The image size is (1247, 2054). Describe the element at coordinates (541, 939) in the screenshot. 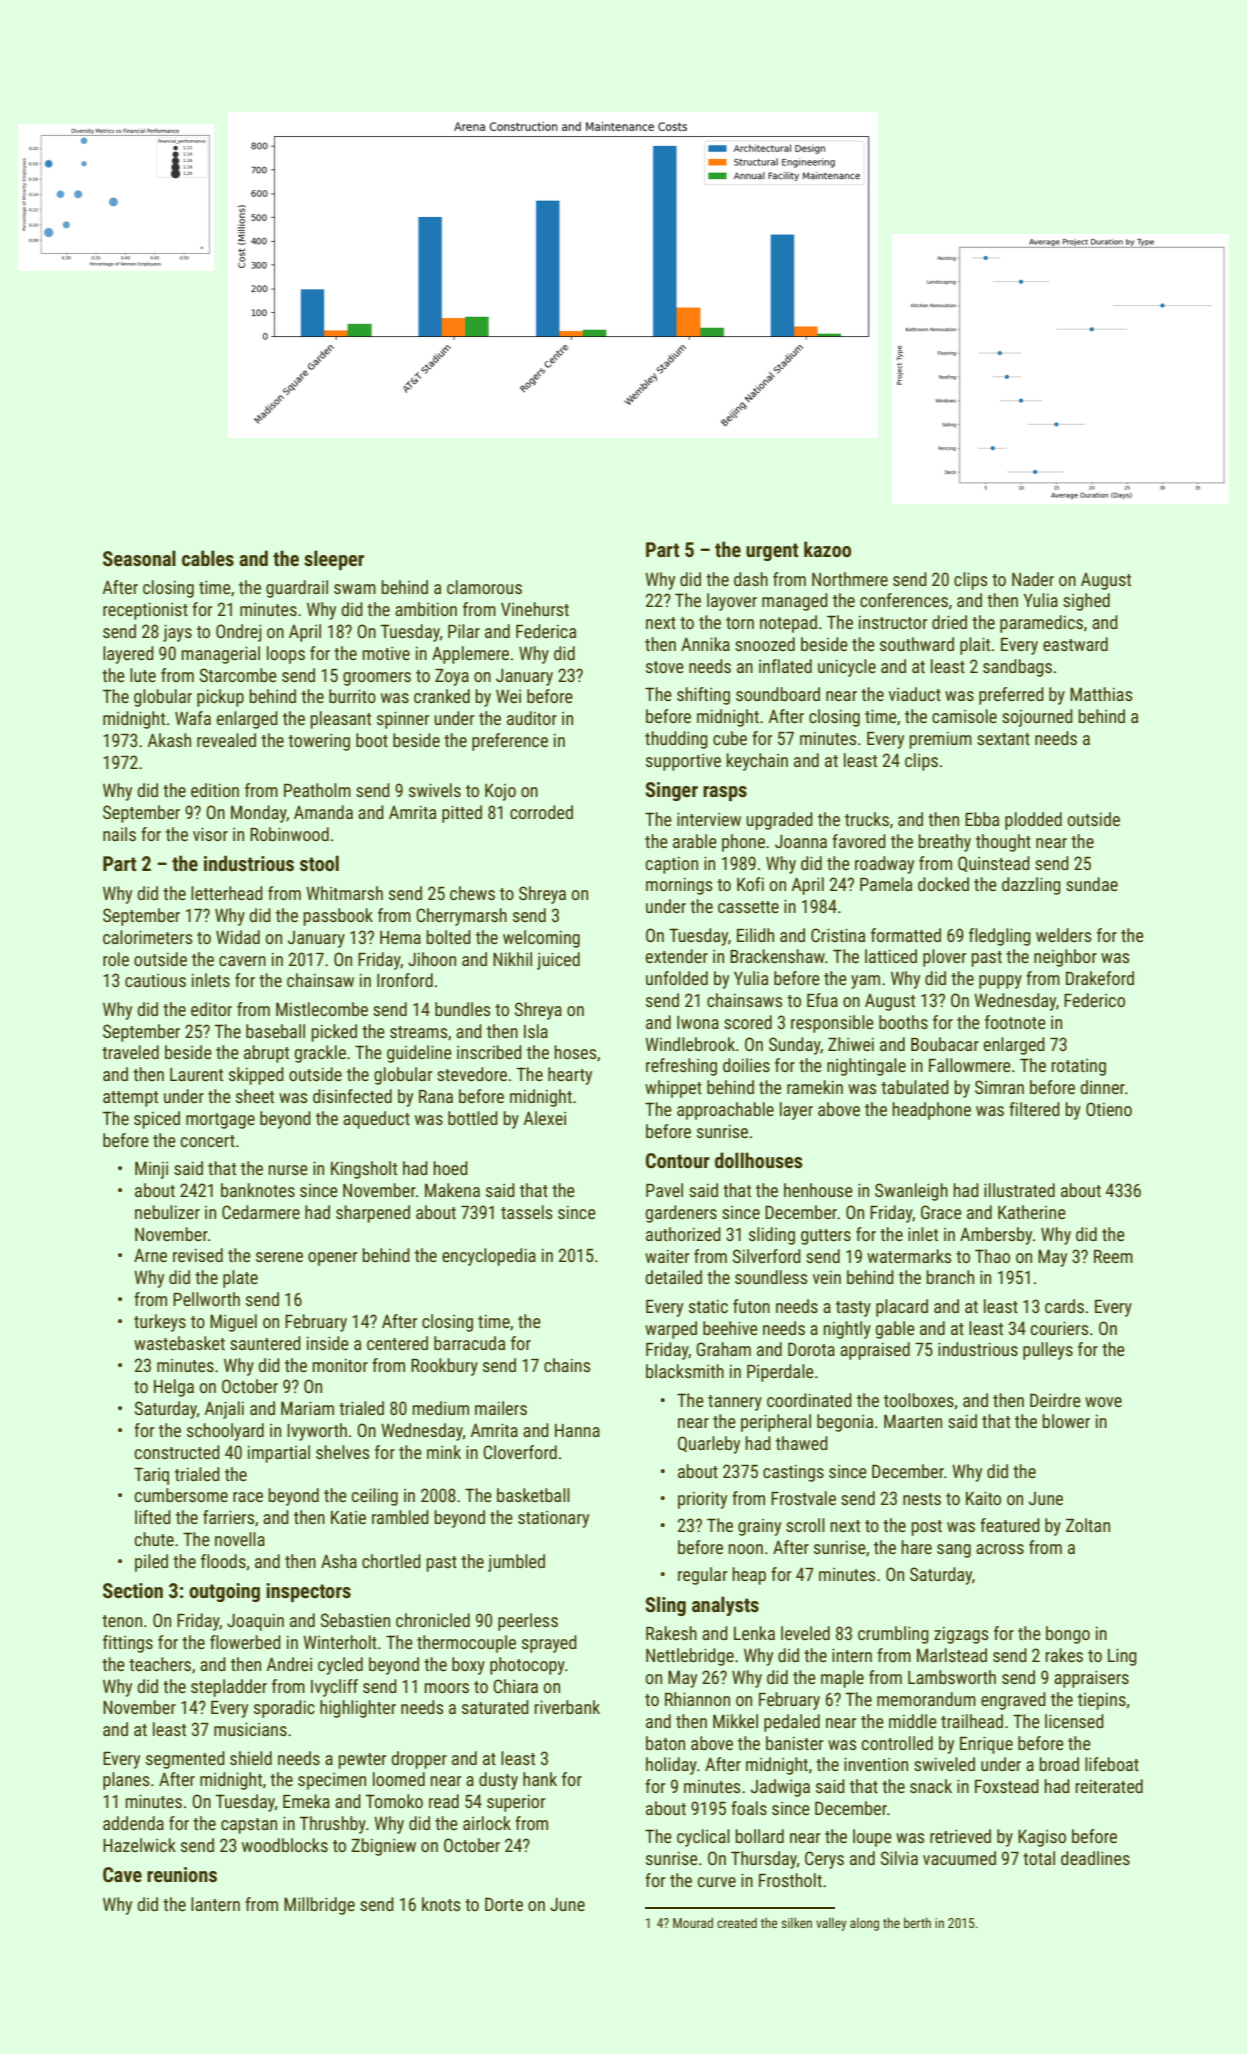

I see `welcoming` at that location.
